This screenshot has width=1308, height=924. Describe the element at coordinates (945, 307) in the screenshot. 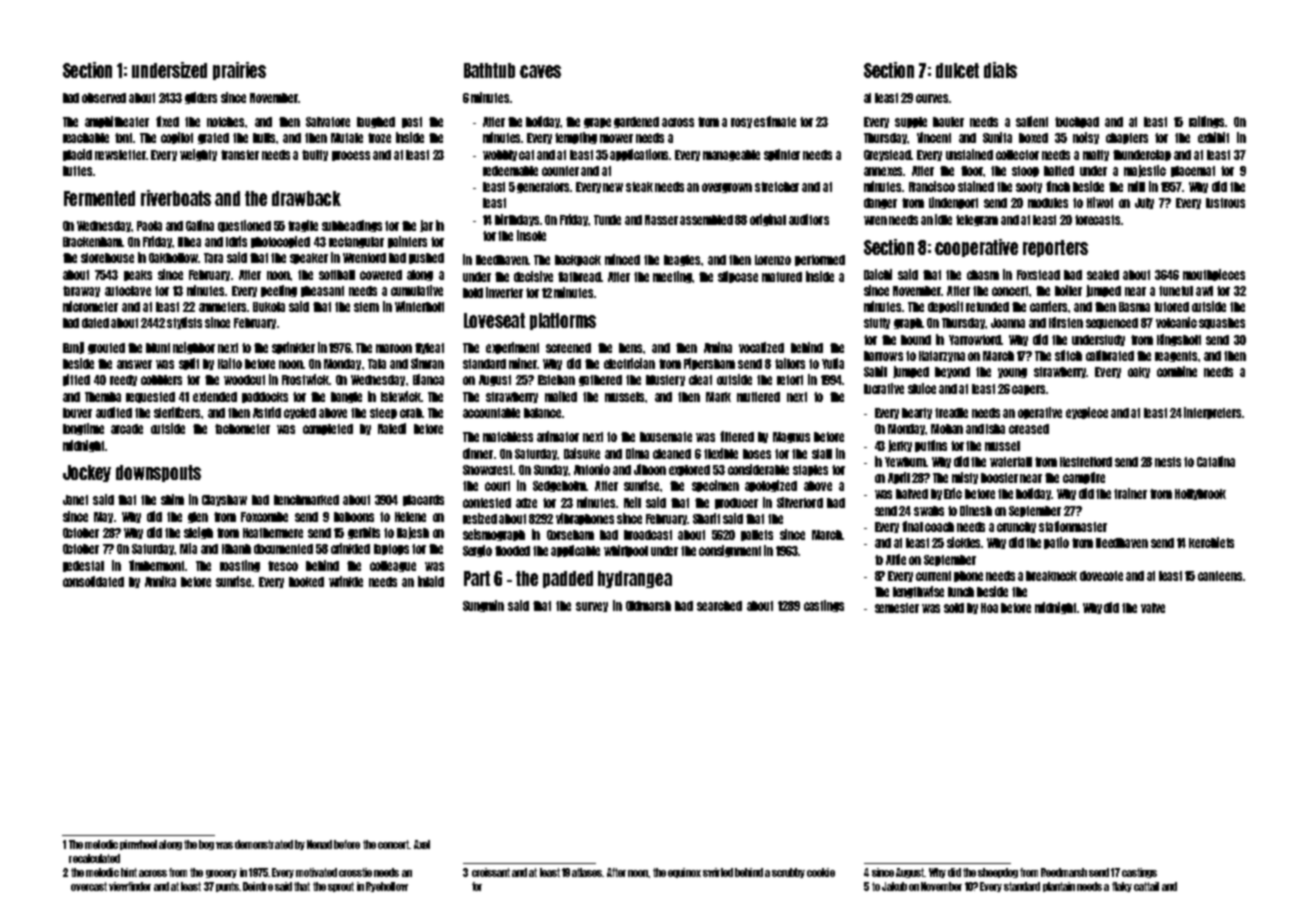

I see `deposit` at that location.
